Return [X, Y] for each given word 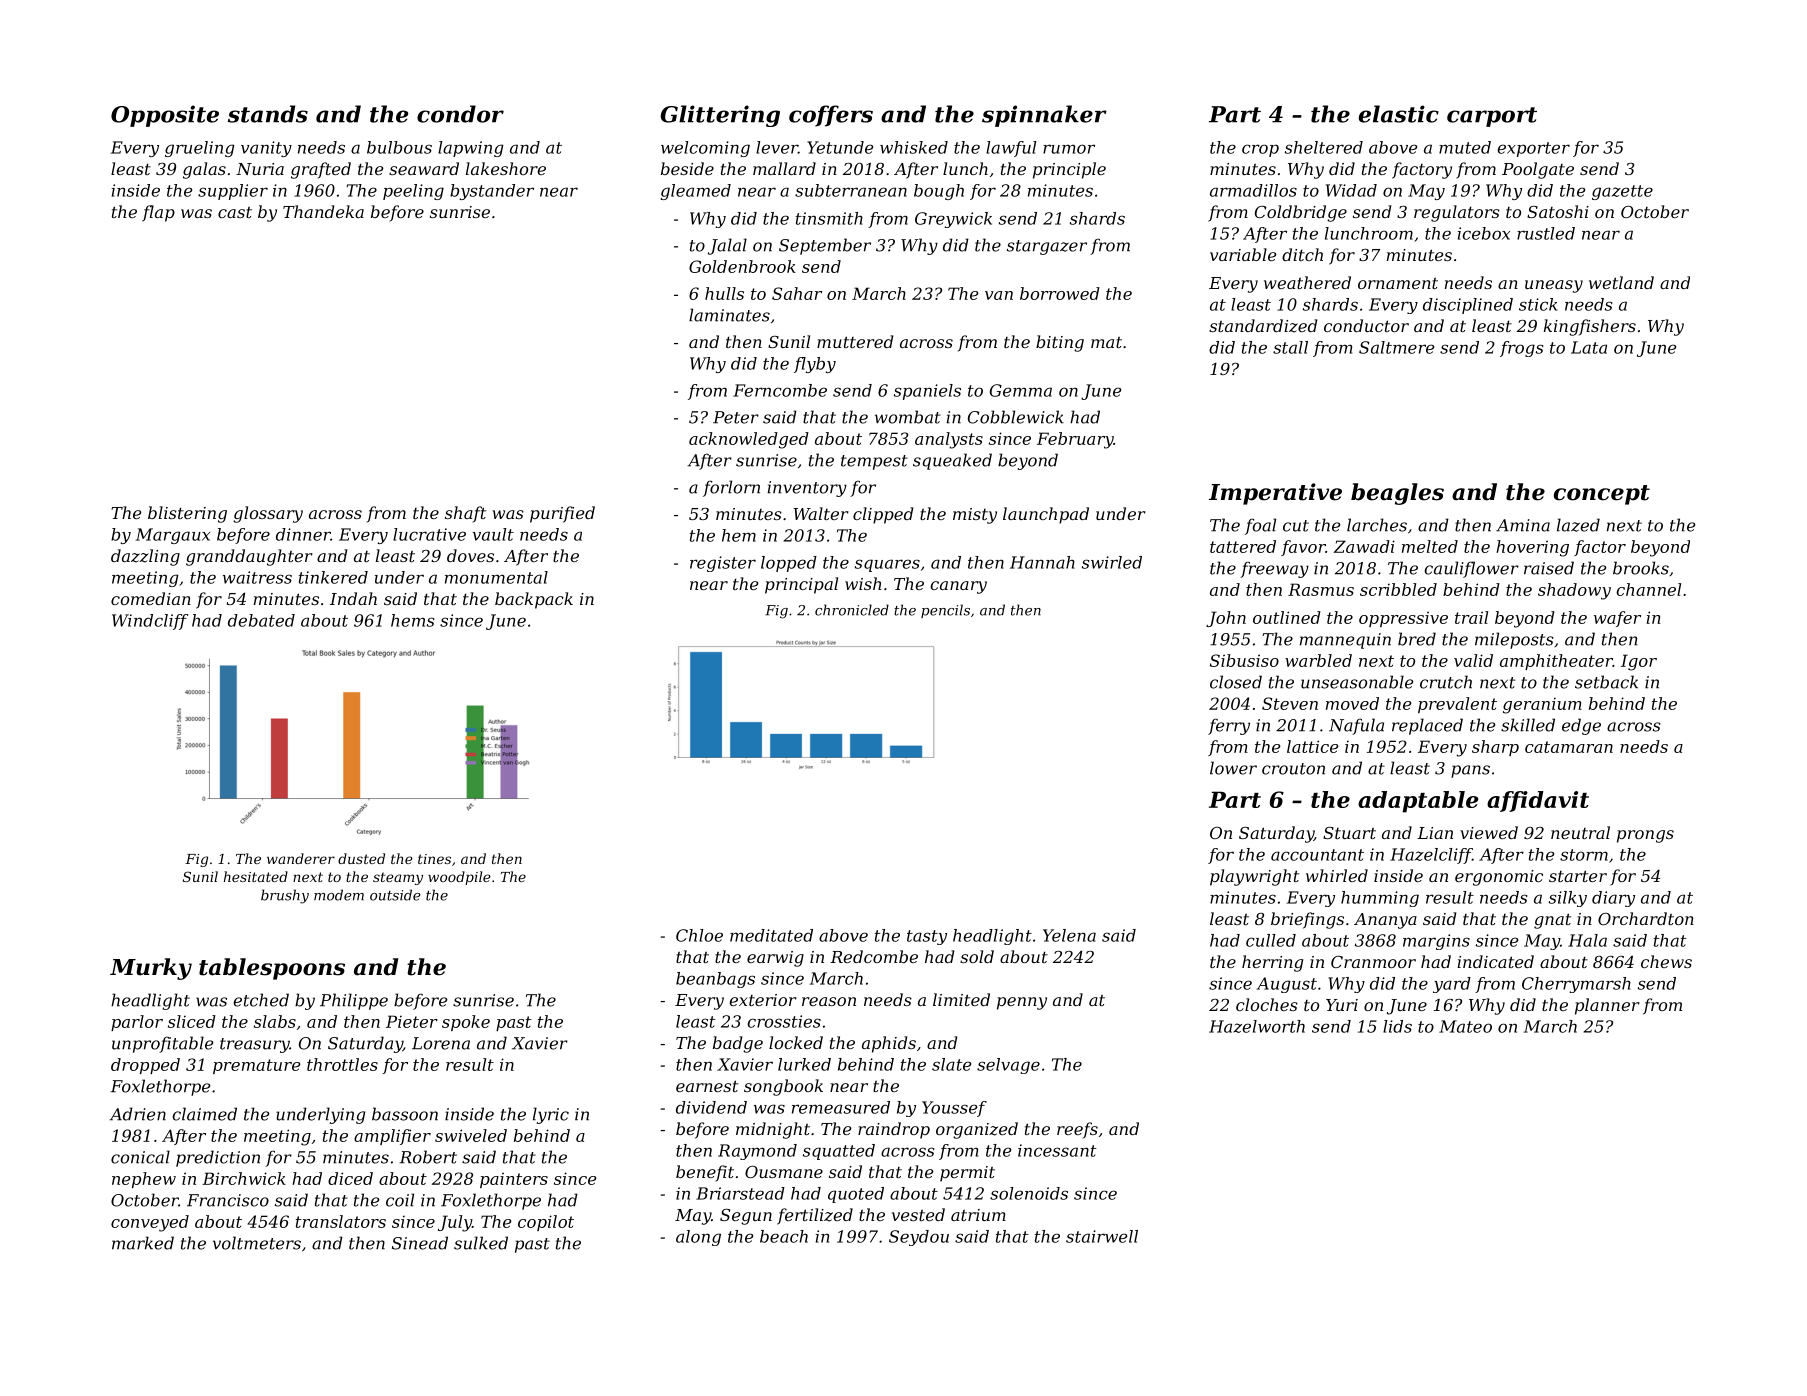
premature [256, 1066]
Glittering [720, 116]
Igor [1639, 662]
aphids [889, 1044]
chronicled [852, 610]
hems [413, 620]
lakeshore [506, 168]
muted [1465, 147]
